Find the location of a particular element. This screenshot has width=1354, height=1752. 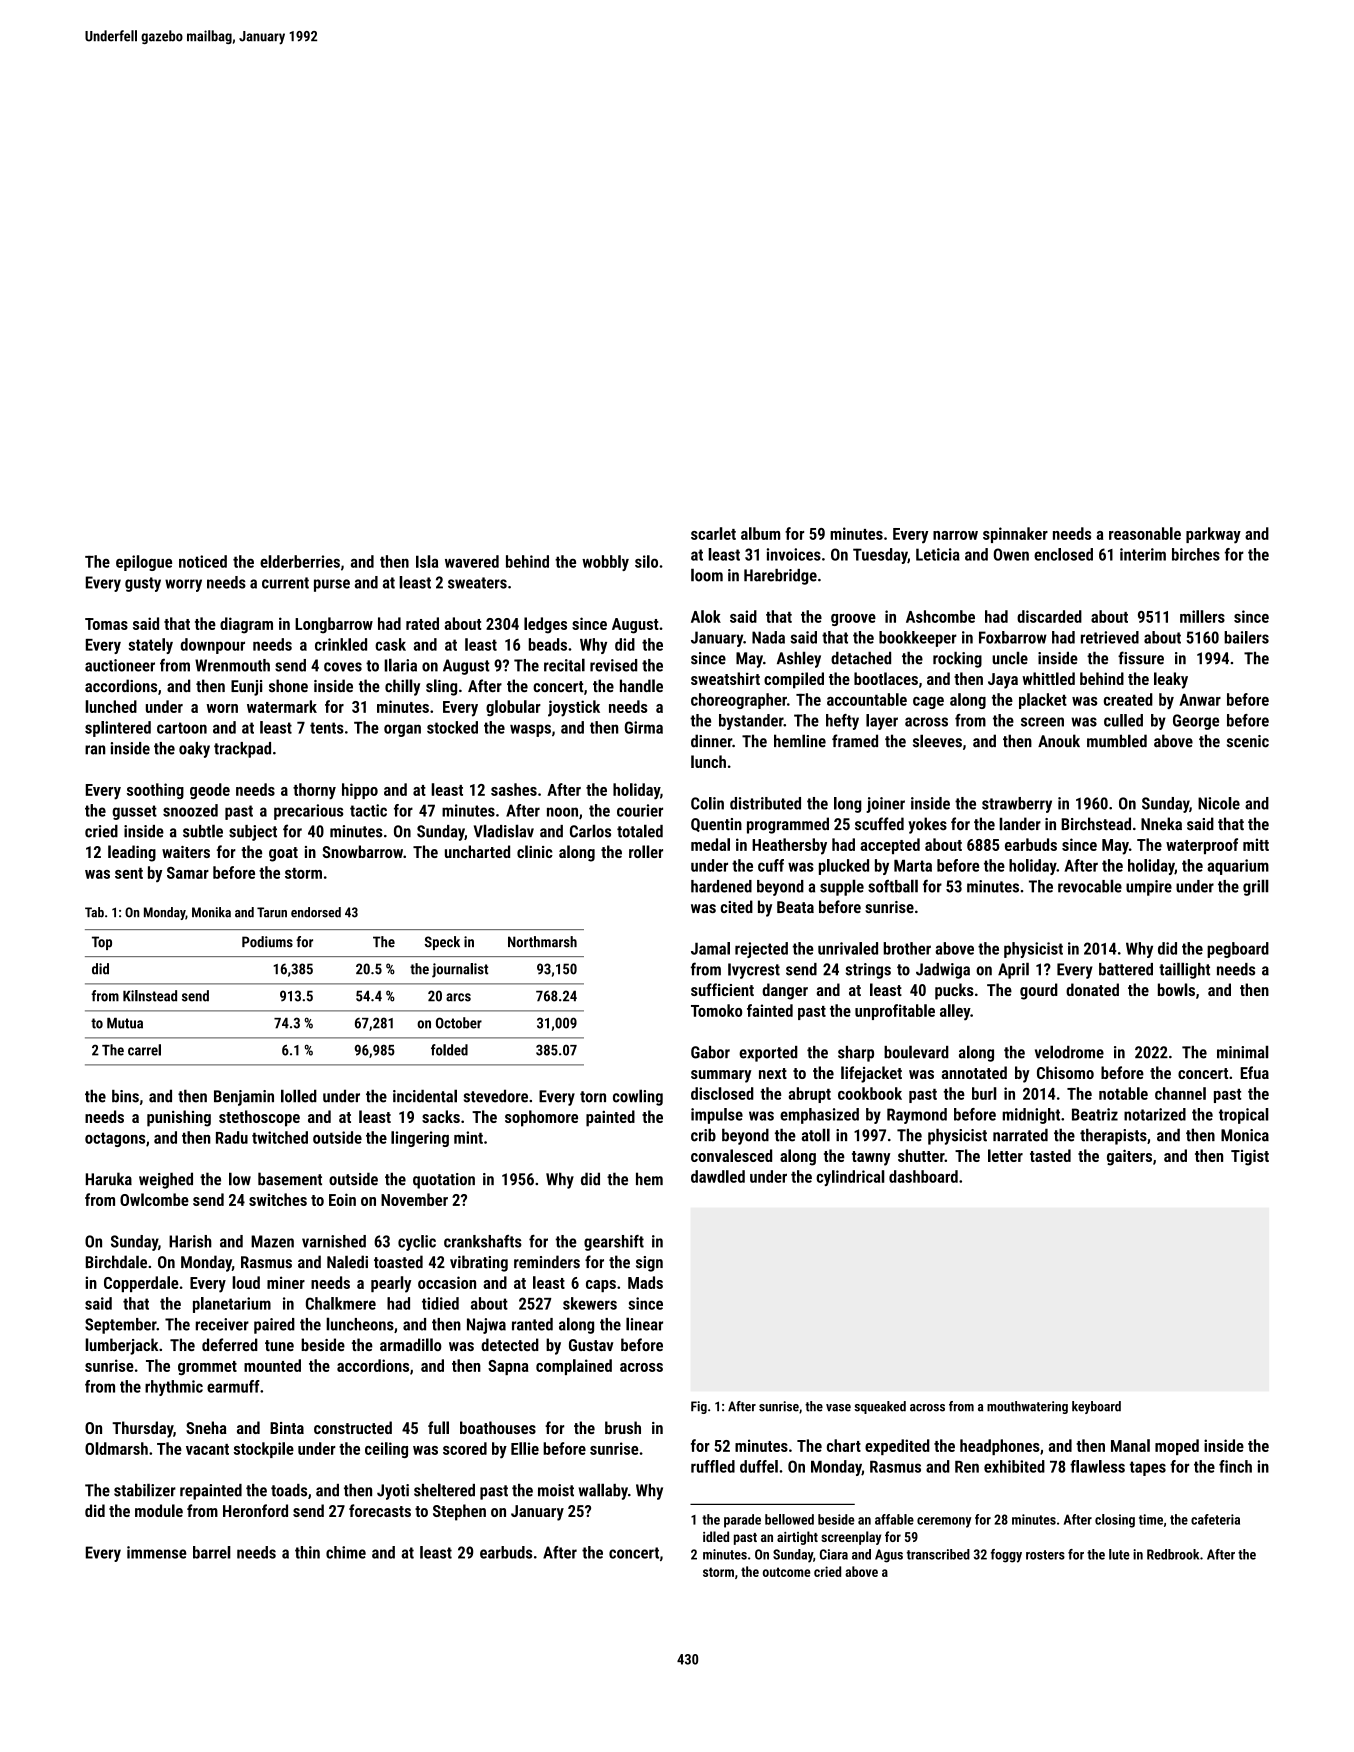

discarded is located at coordinates (1049, 616).
